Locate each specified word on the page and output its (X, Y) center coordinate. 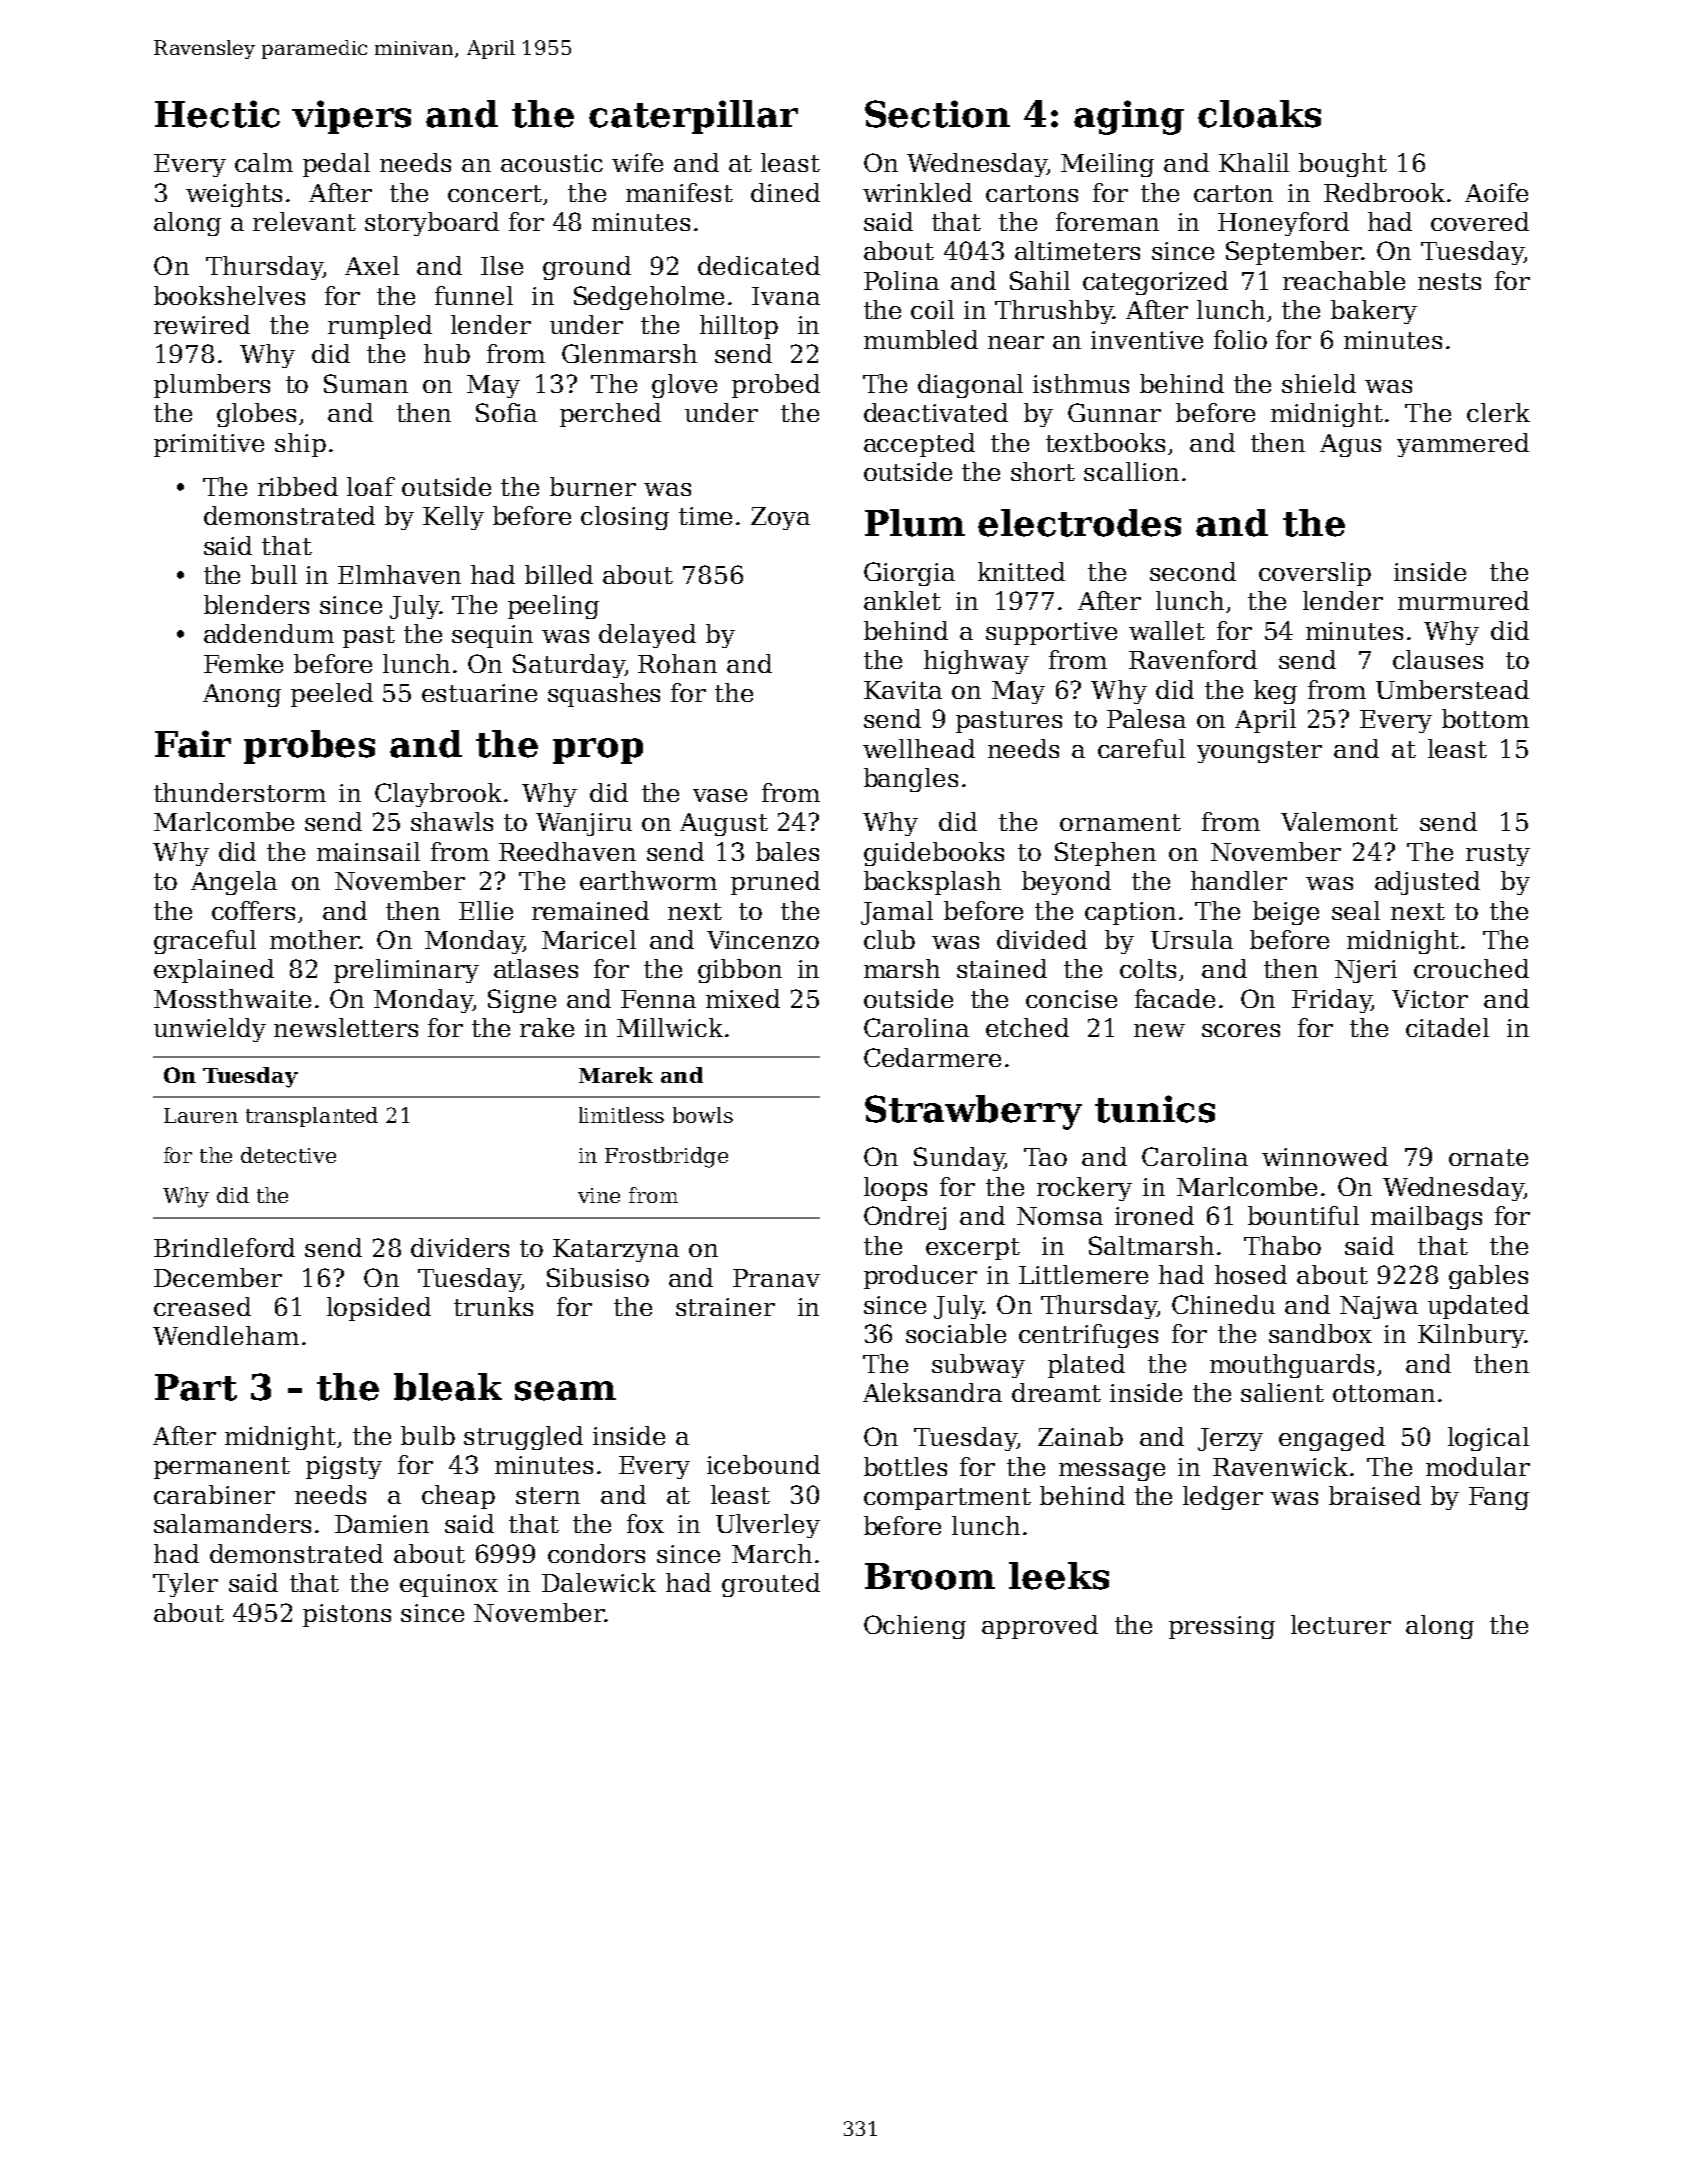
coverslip (1315, 574)
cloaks (1259, 114)
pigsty (344, 1467)
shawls (452, 821)
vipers (351, 117)
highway (976, 662)
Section (937, 114)
